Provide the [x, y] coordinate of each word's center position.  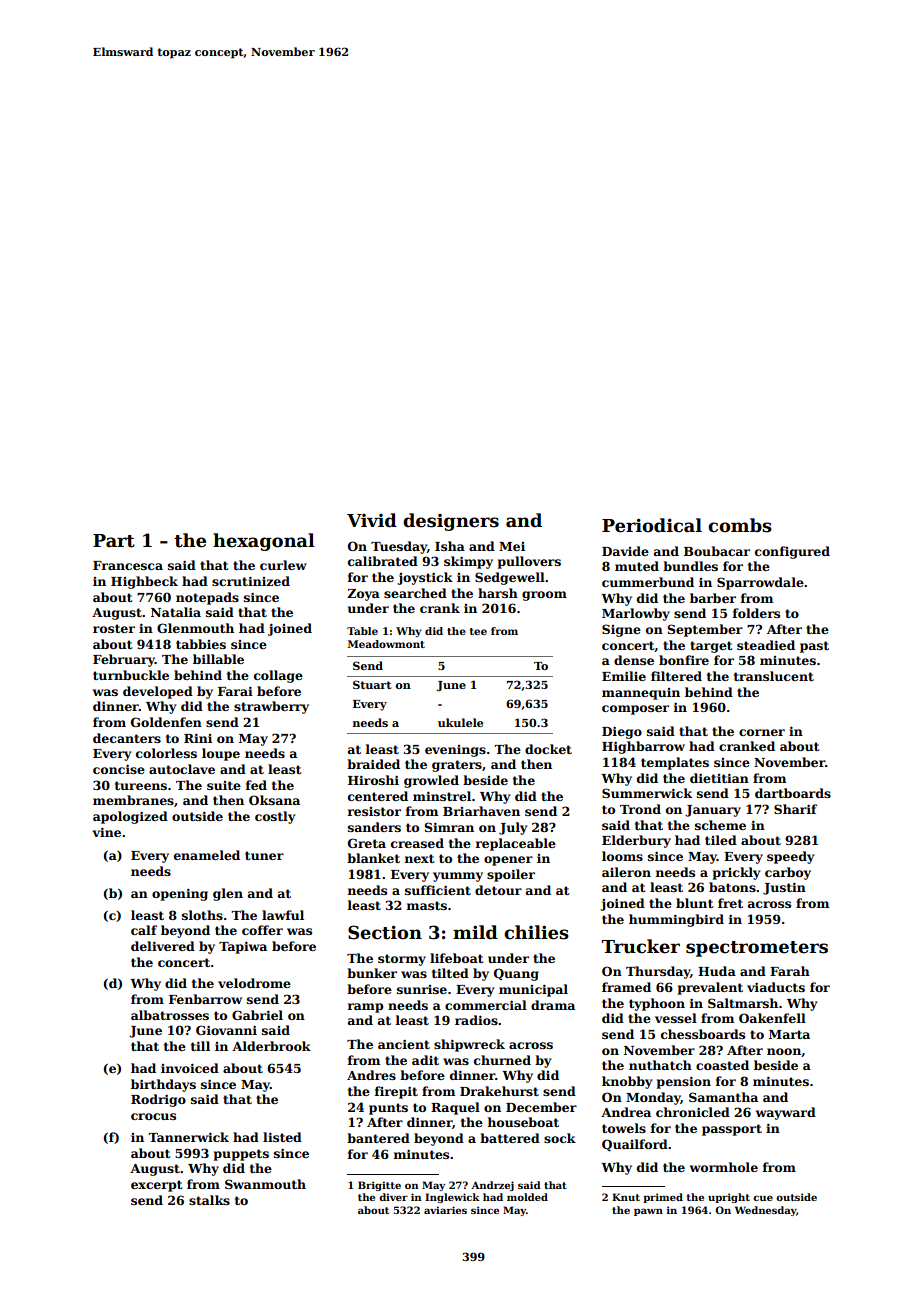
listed [282, 1137]
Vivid [372, 520]
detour [498, 890]
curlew [283, 565]
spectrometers [757, 949]
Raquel [455, 1108]
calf [144, 930]
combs [740, 525]
